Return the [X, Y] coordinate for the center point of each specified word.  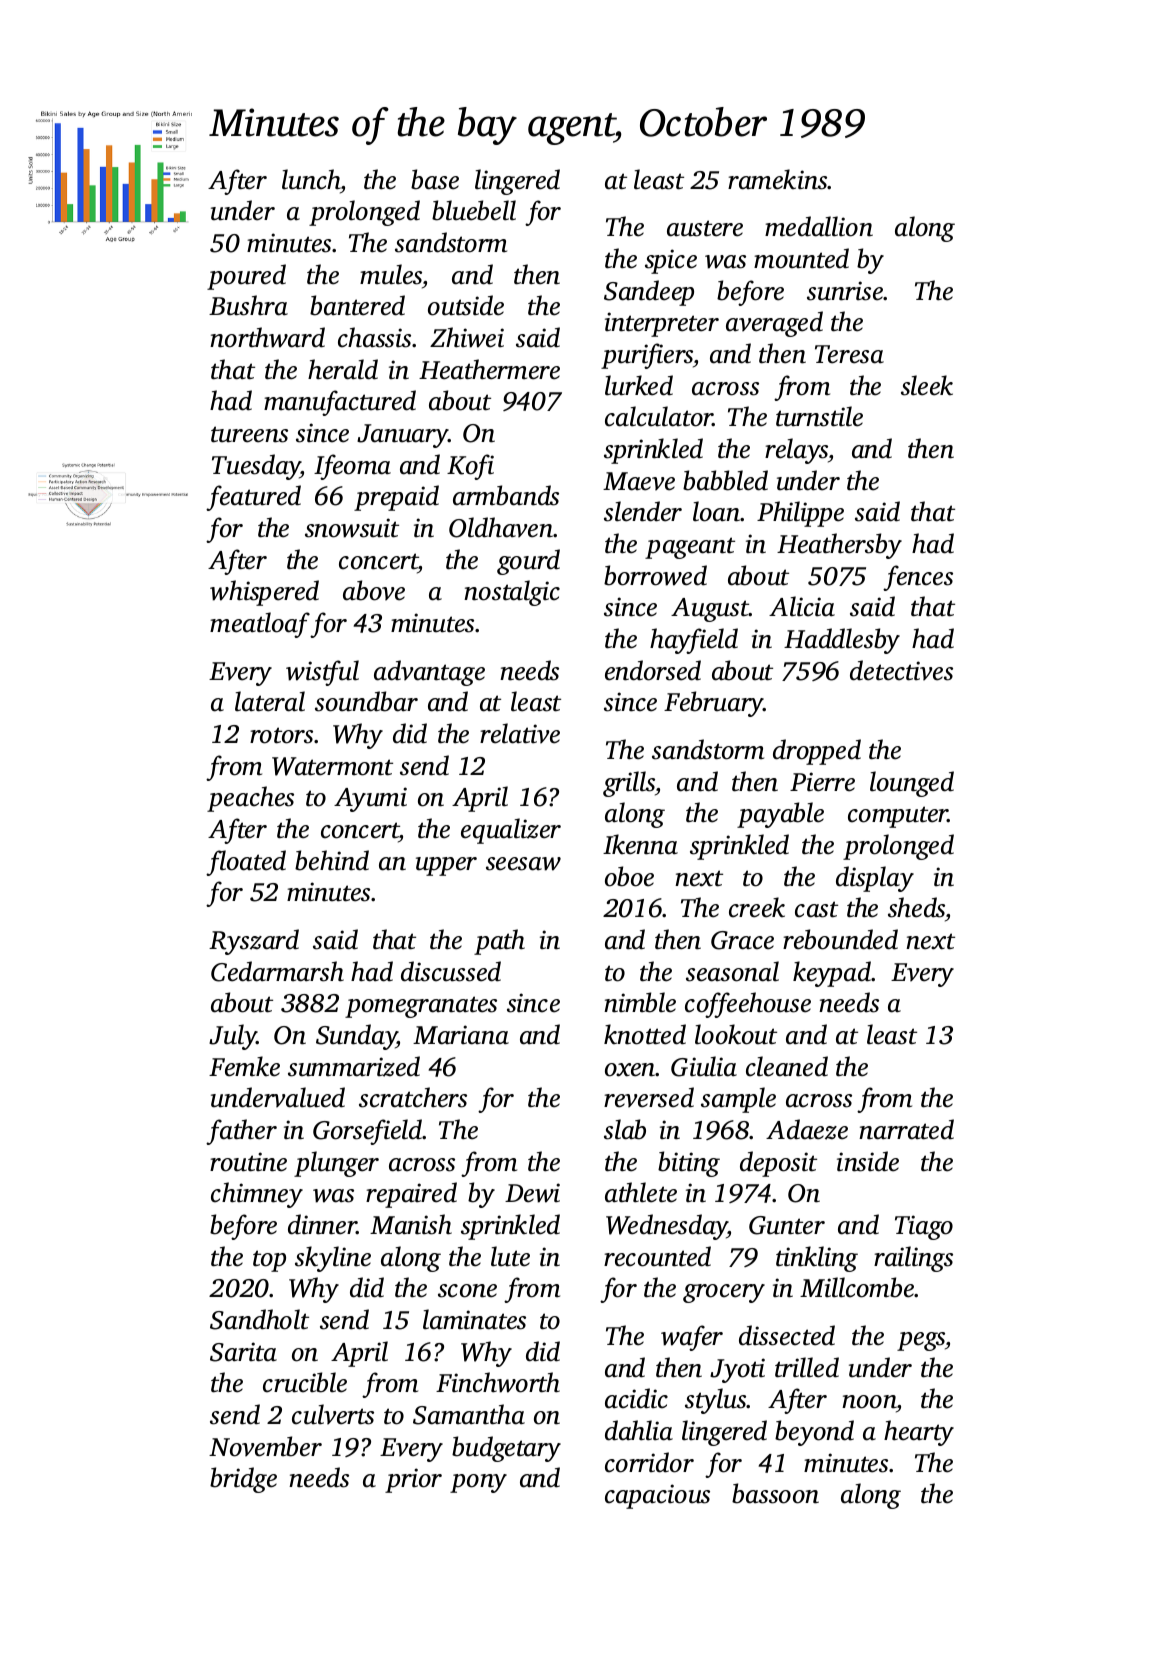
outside [466, 305]
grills [629, 784]
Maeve [639, 481]
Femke [244, 1066]
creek [757, 907]
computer [898, 817]
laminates [474, 1319]
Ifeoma [352, 467]
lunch [311, 179]
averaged [774, 324]
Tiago [924, 1227]
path [499, 942]
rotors [281, 735]
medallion [819, 226]
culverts [333, 1414]
